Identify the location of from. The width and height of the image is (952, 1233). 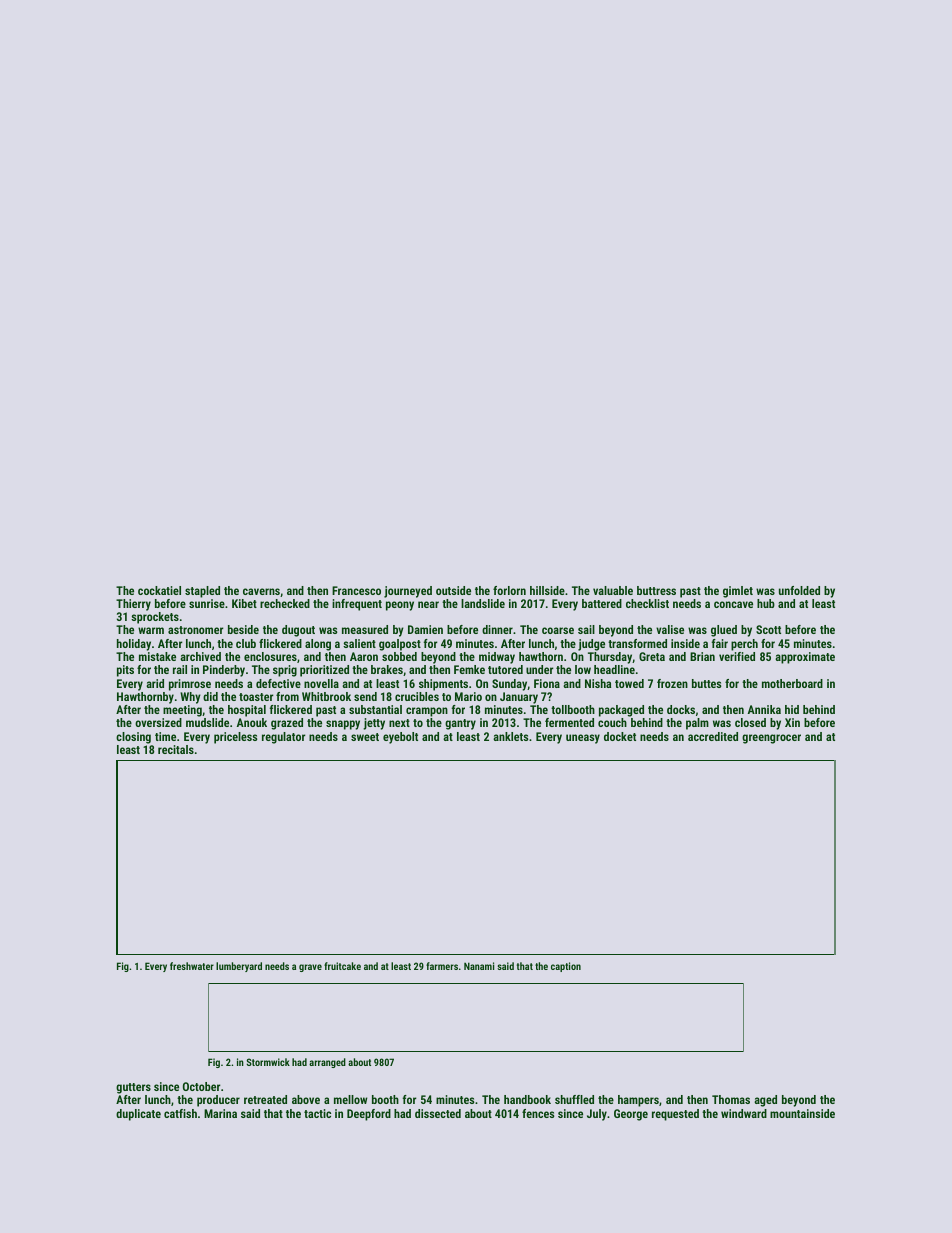
(287, 696).
